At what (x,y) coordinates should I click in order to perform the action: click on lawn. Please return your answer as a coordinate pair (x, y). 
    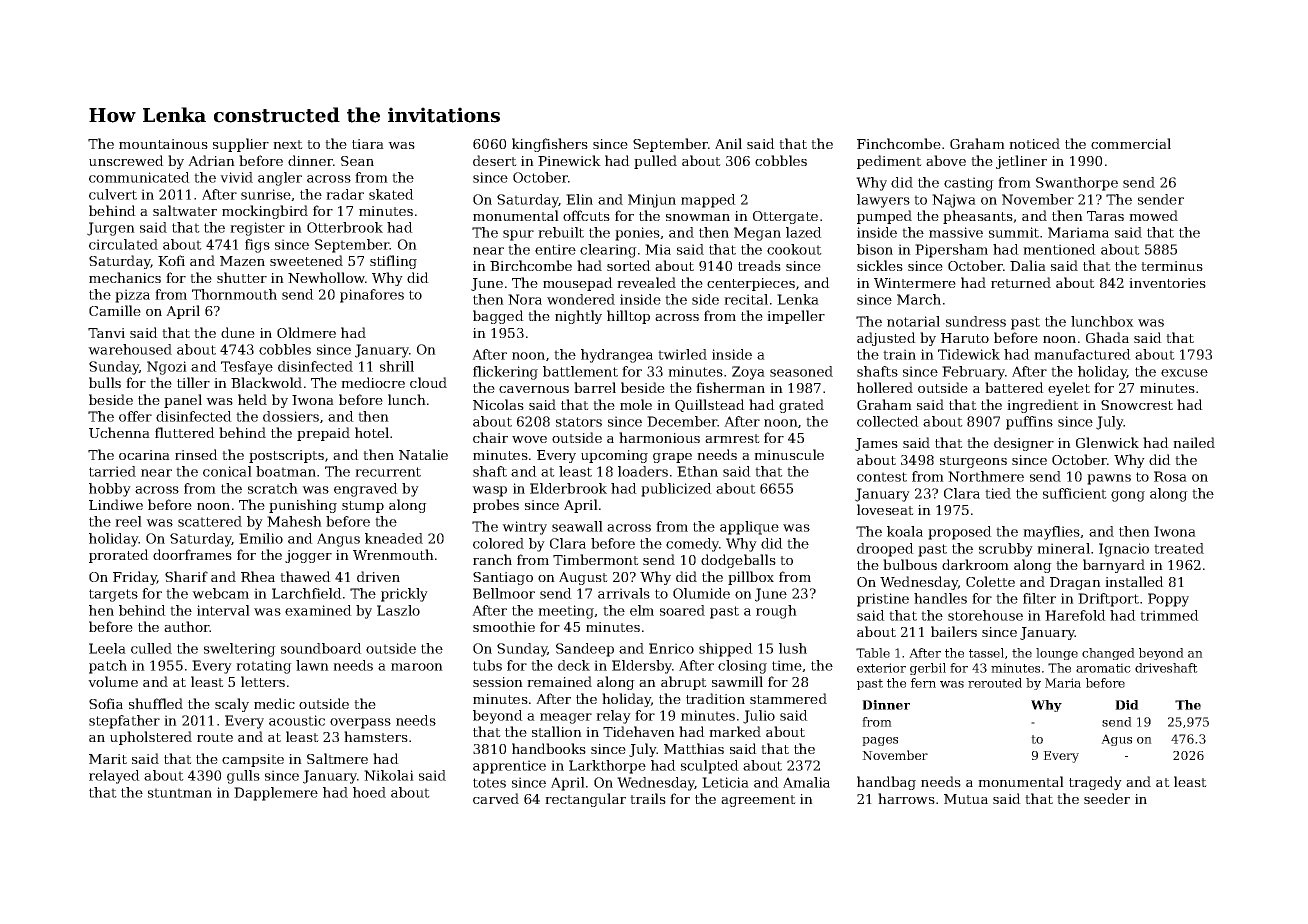
    Looking at the image, I should click on (312, 665).
